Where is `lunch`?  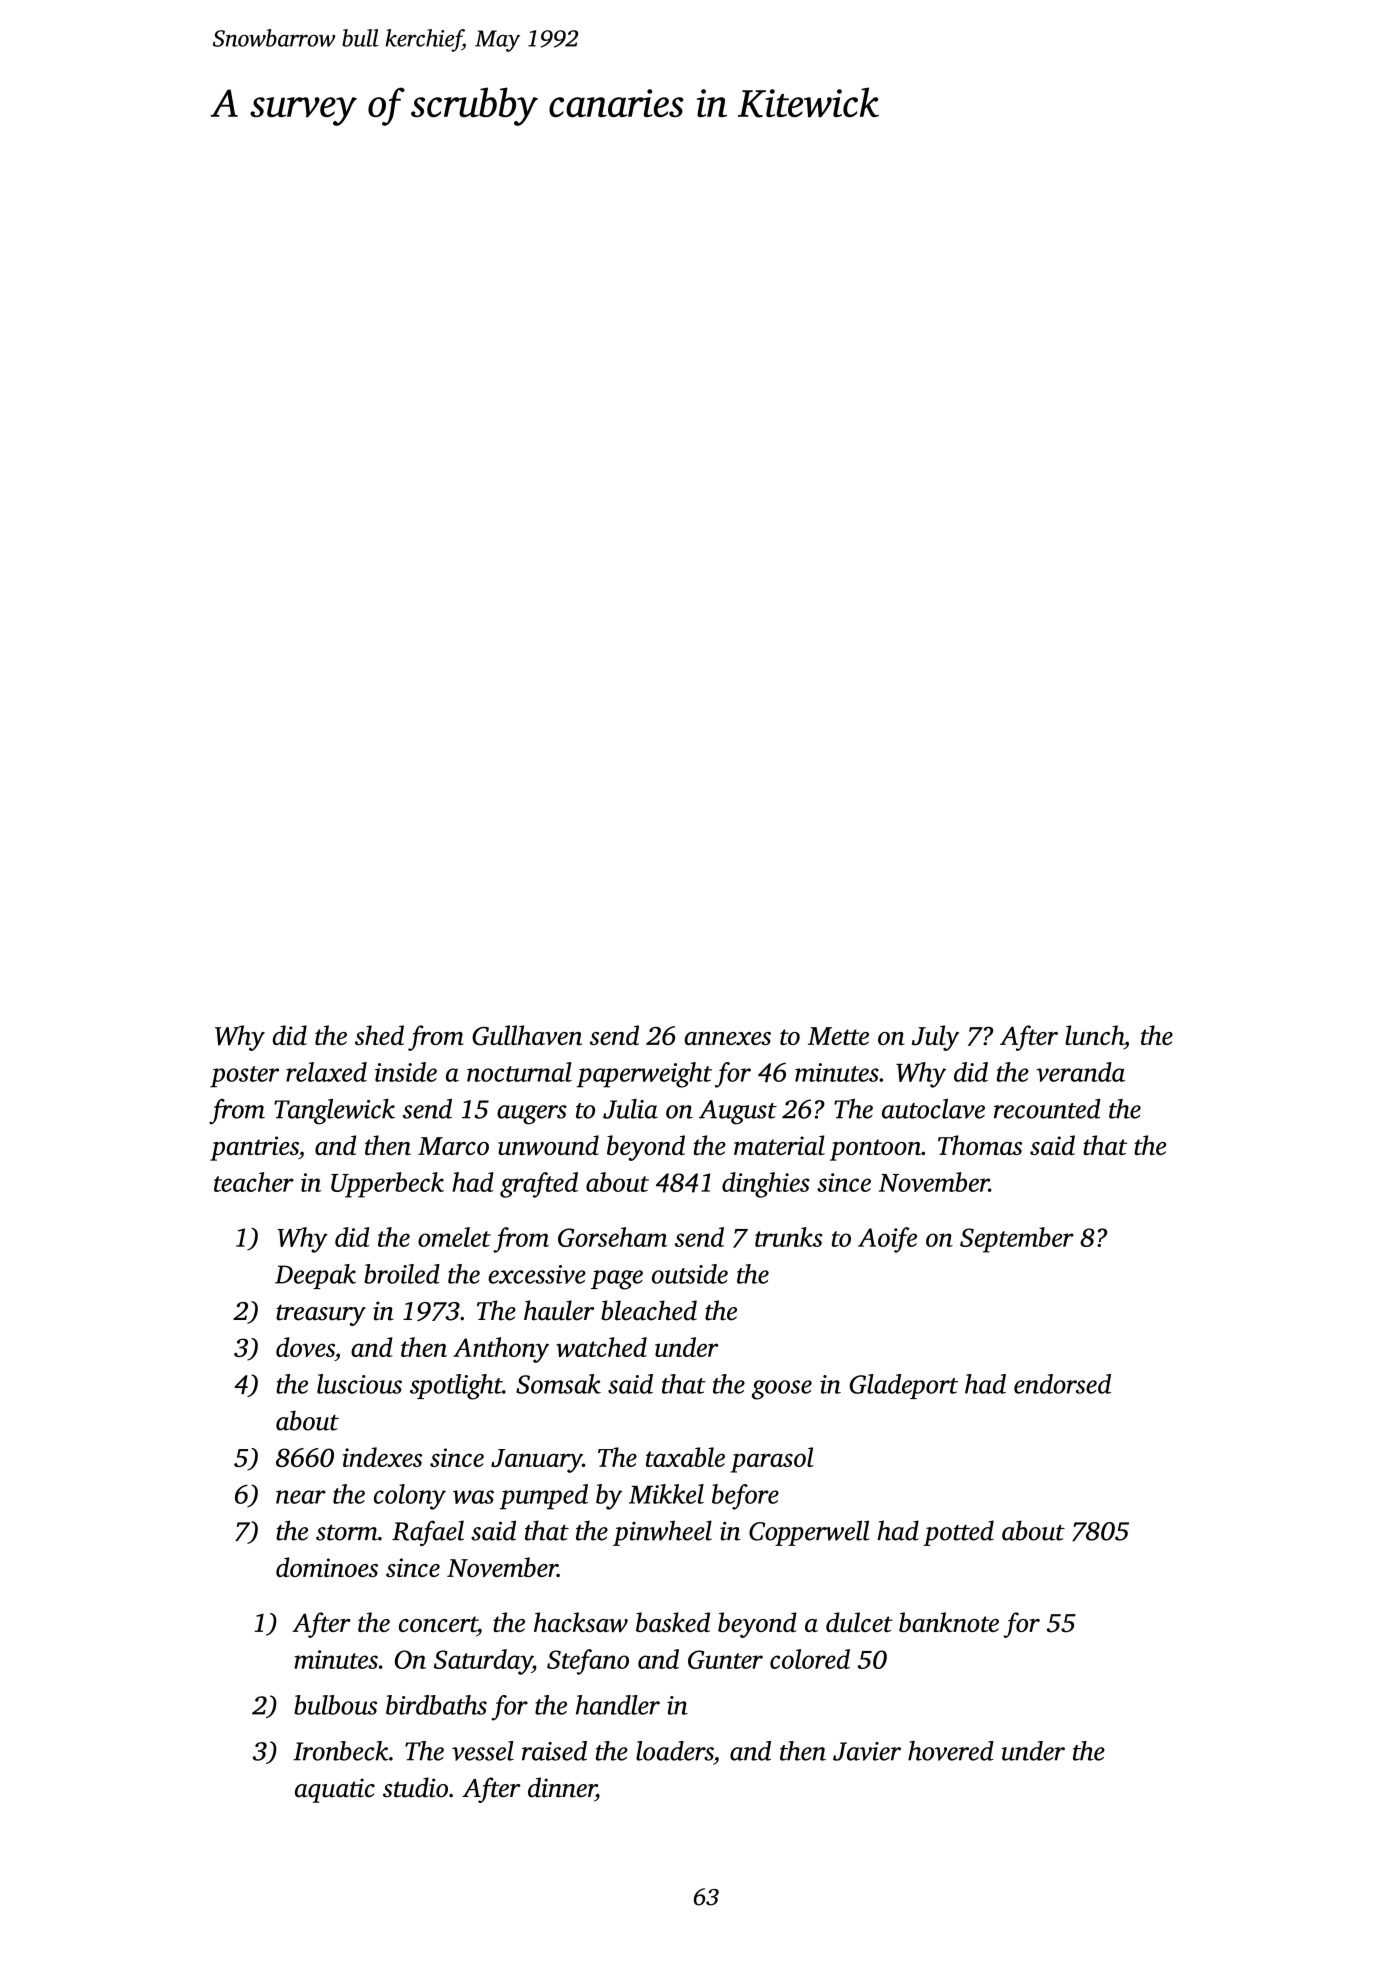 lunch is located at coordinates (1094, 1035).
